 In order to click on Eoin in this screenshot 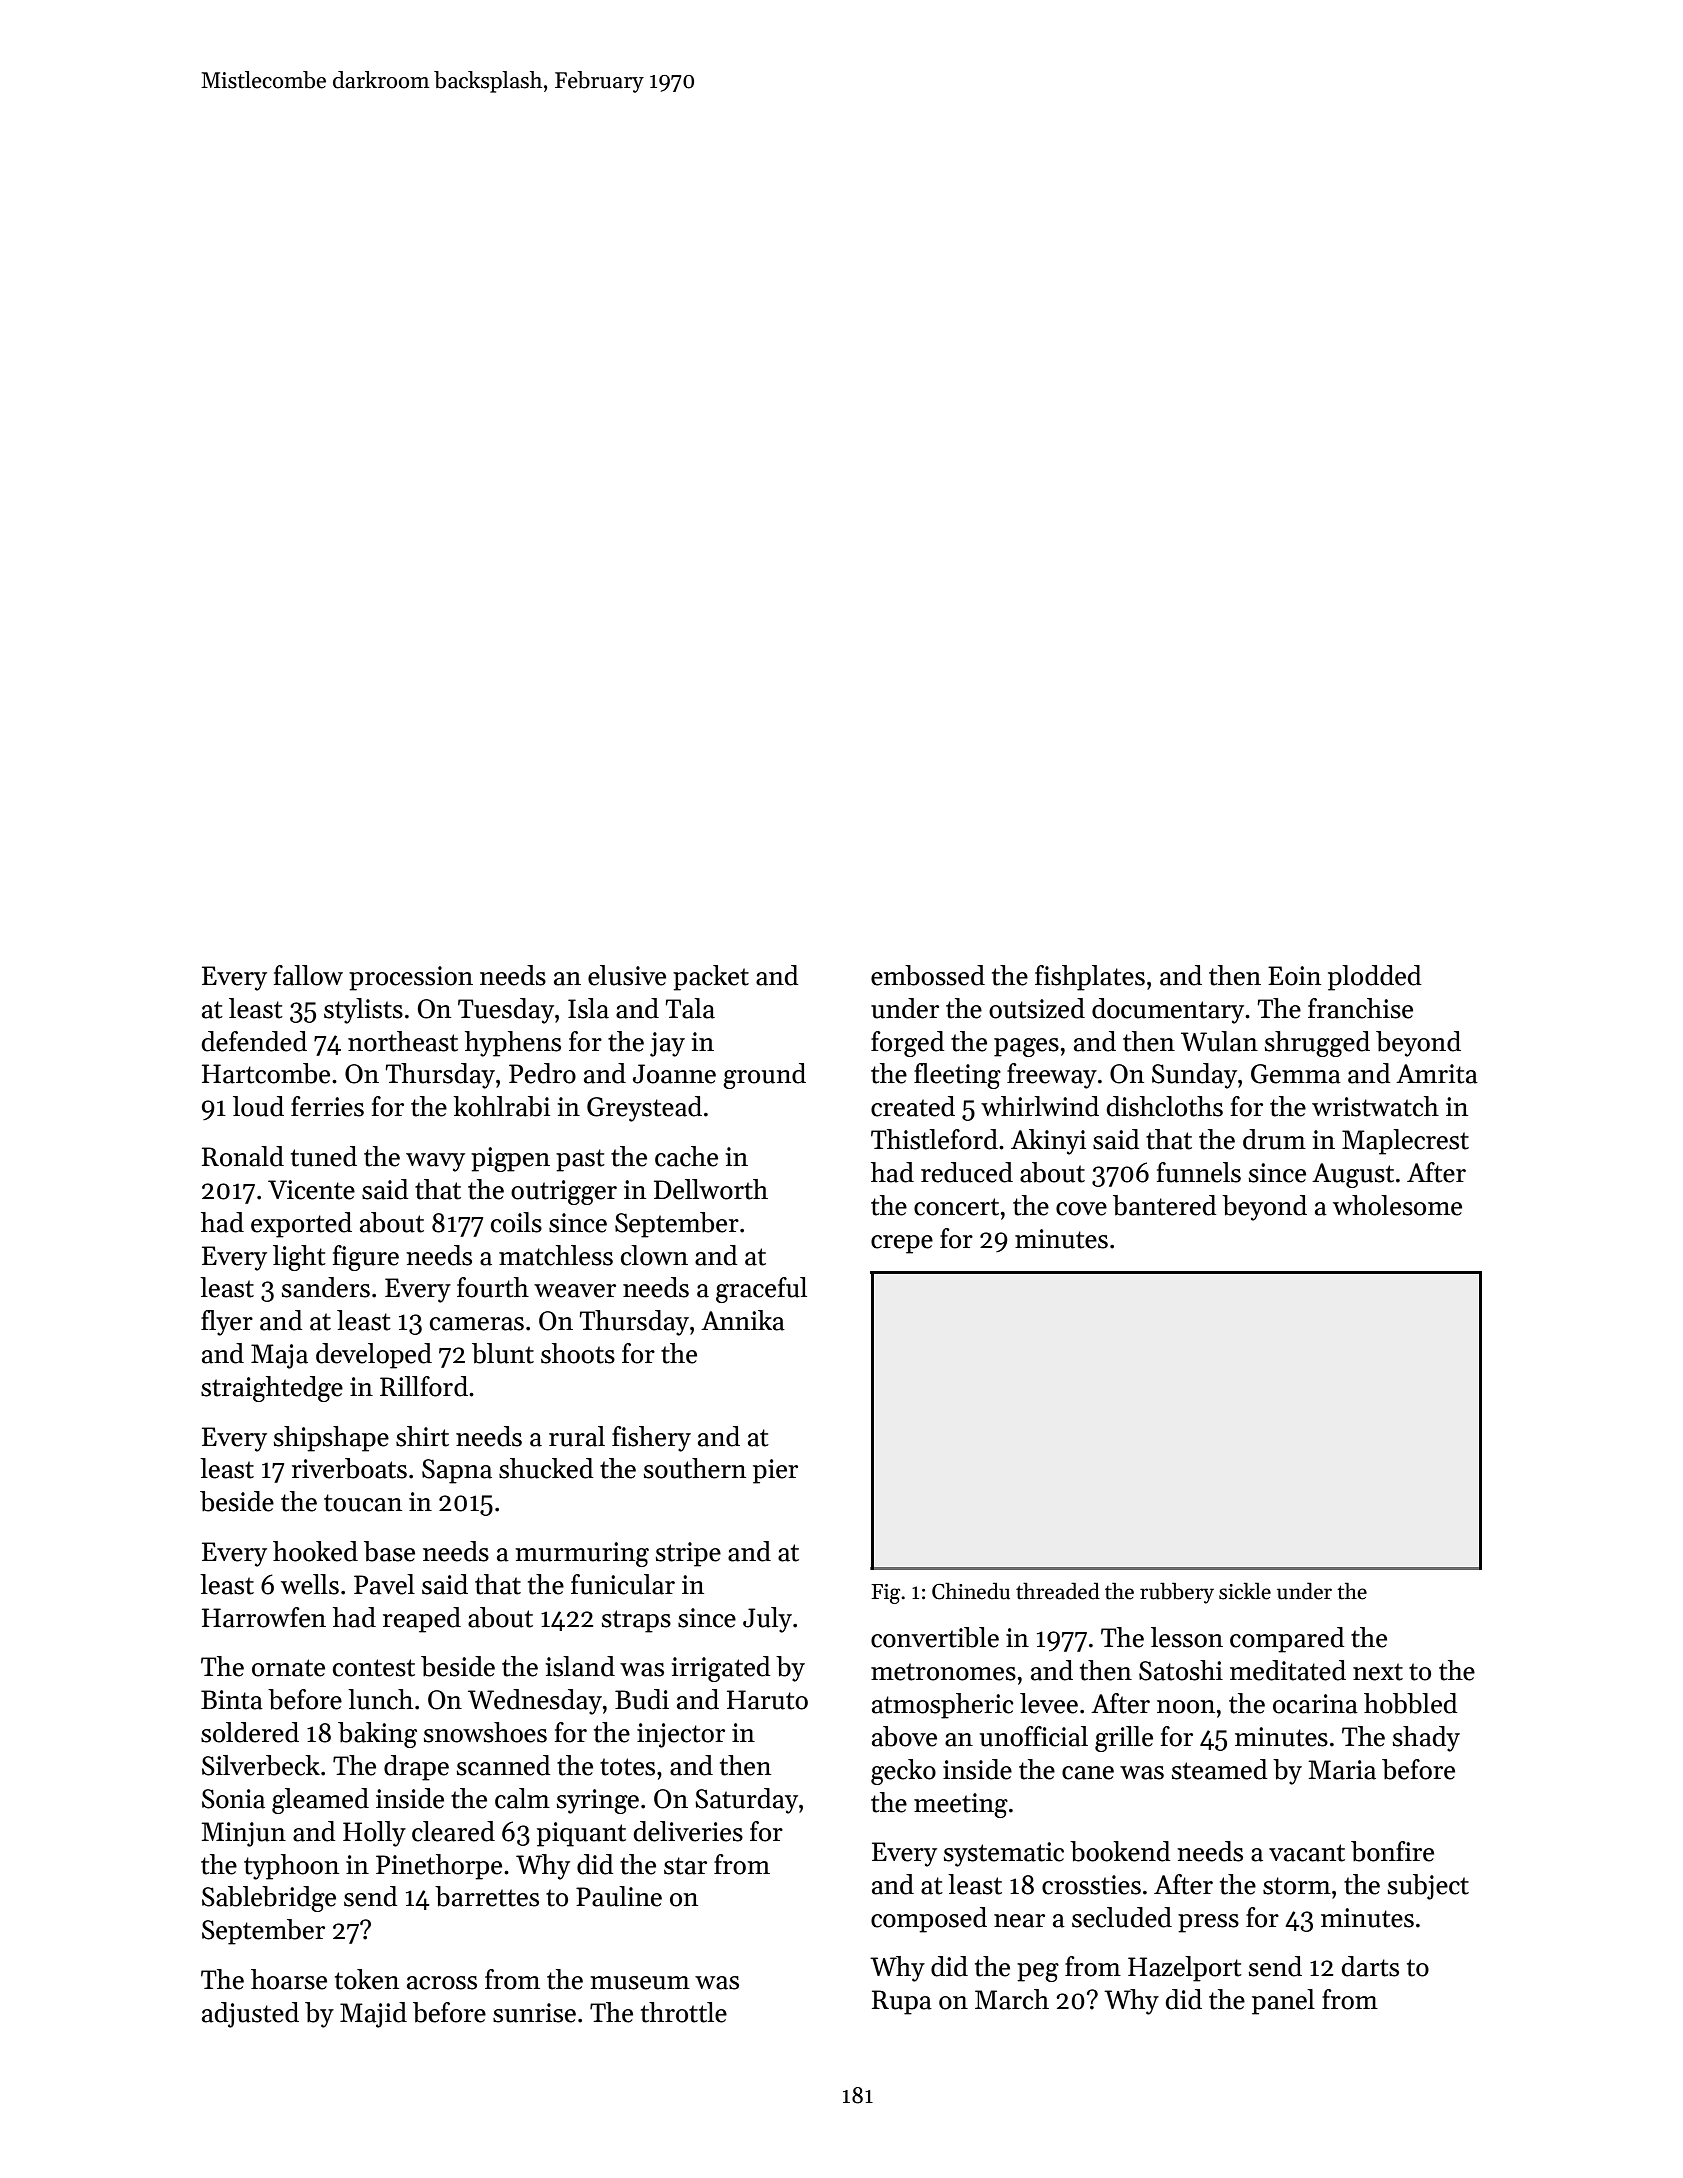, I will do `click(1294, 976)`.
